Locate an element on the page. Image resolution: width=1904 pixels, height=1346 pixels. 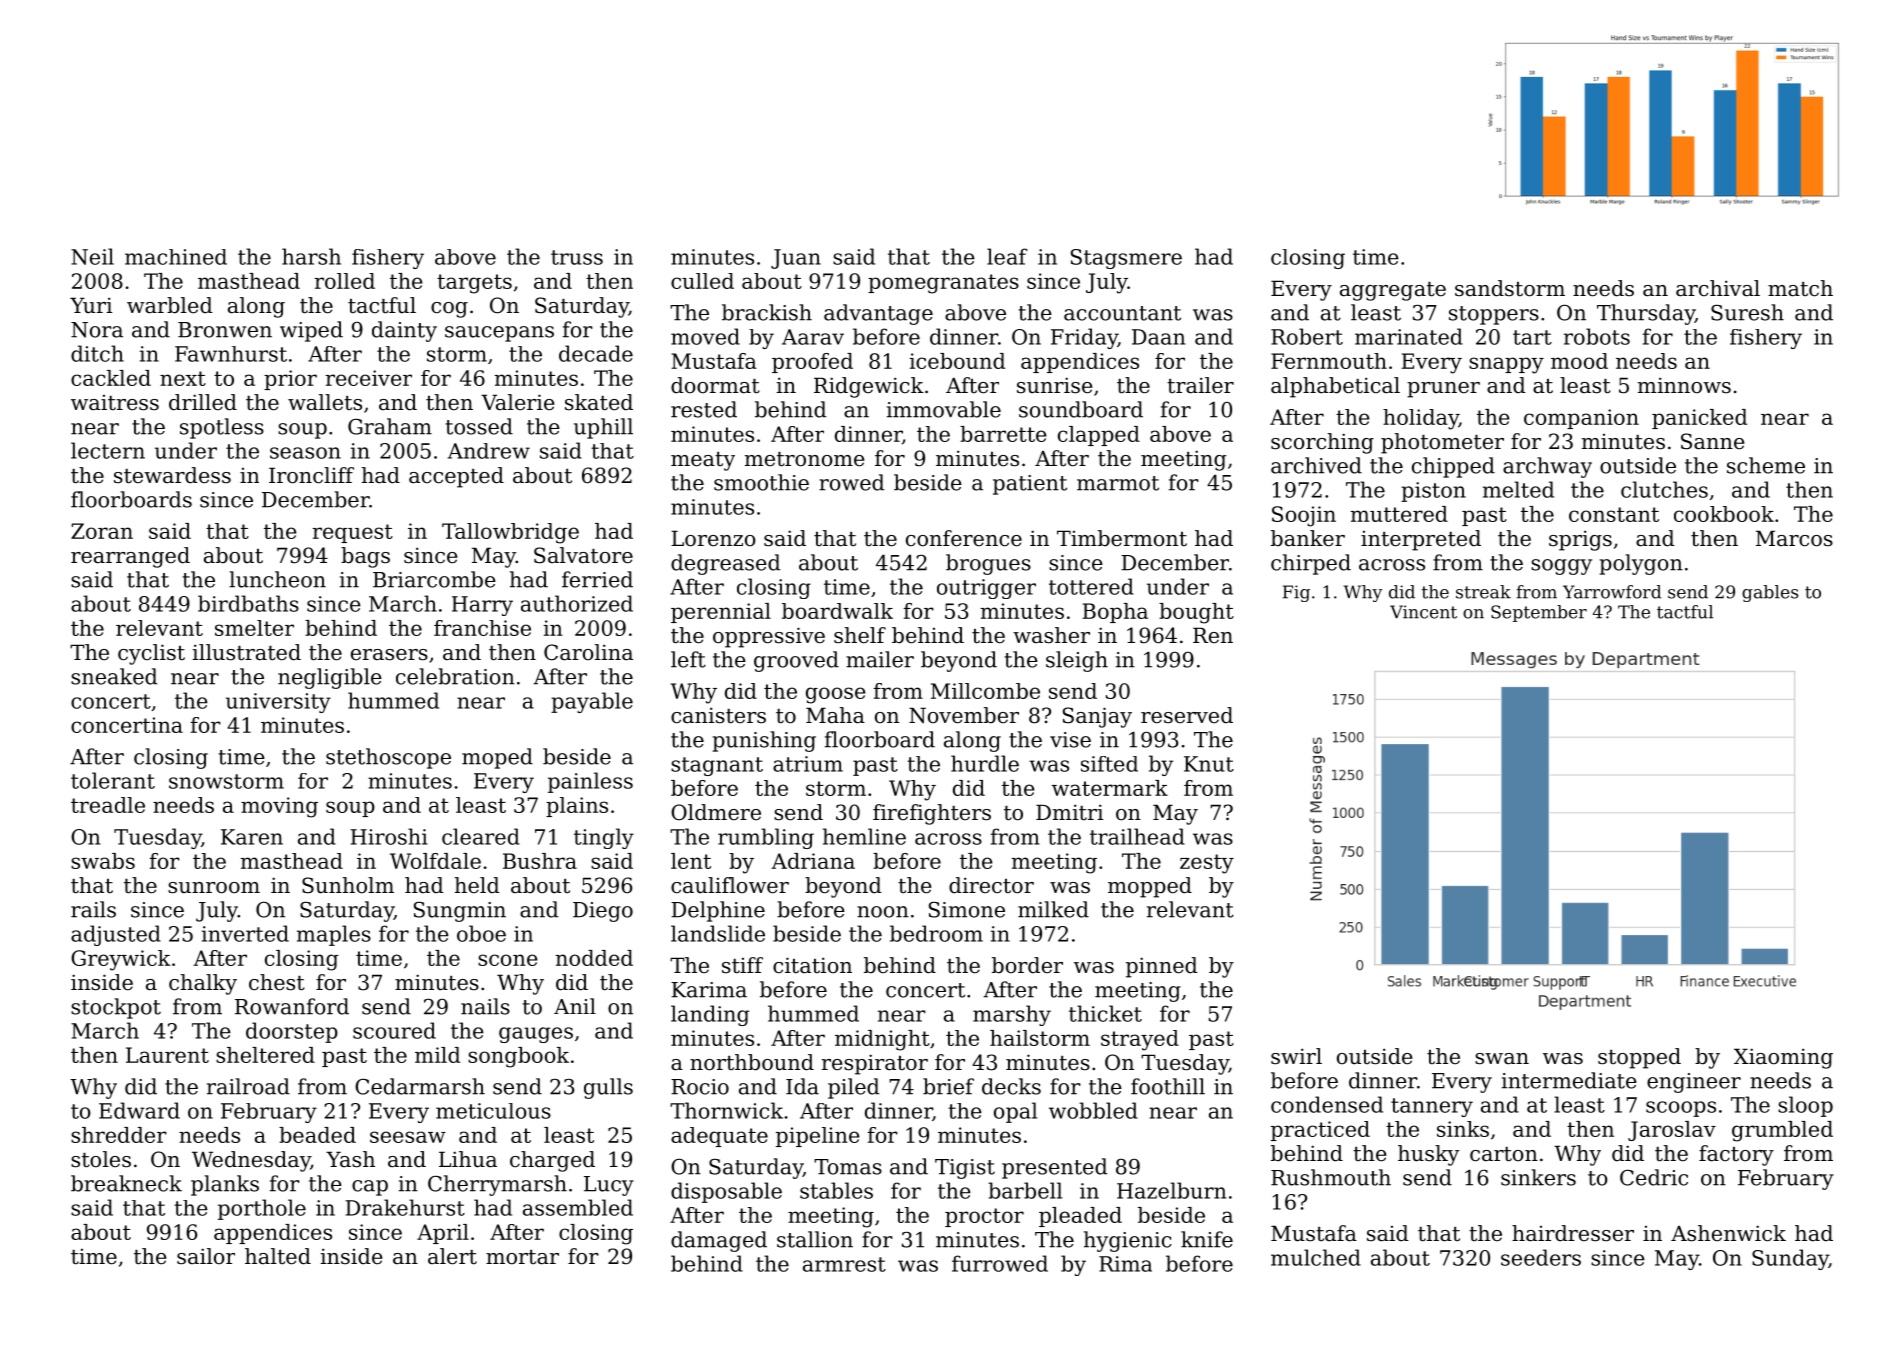
Juan is located at coordinates (796, 259).
